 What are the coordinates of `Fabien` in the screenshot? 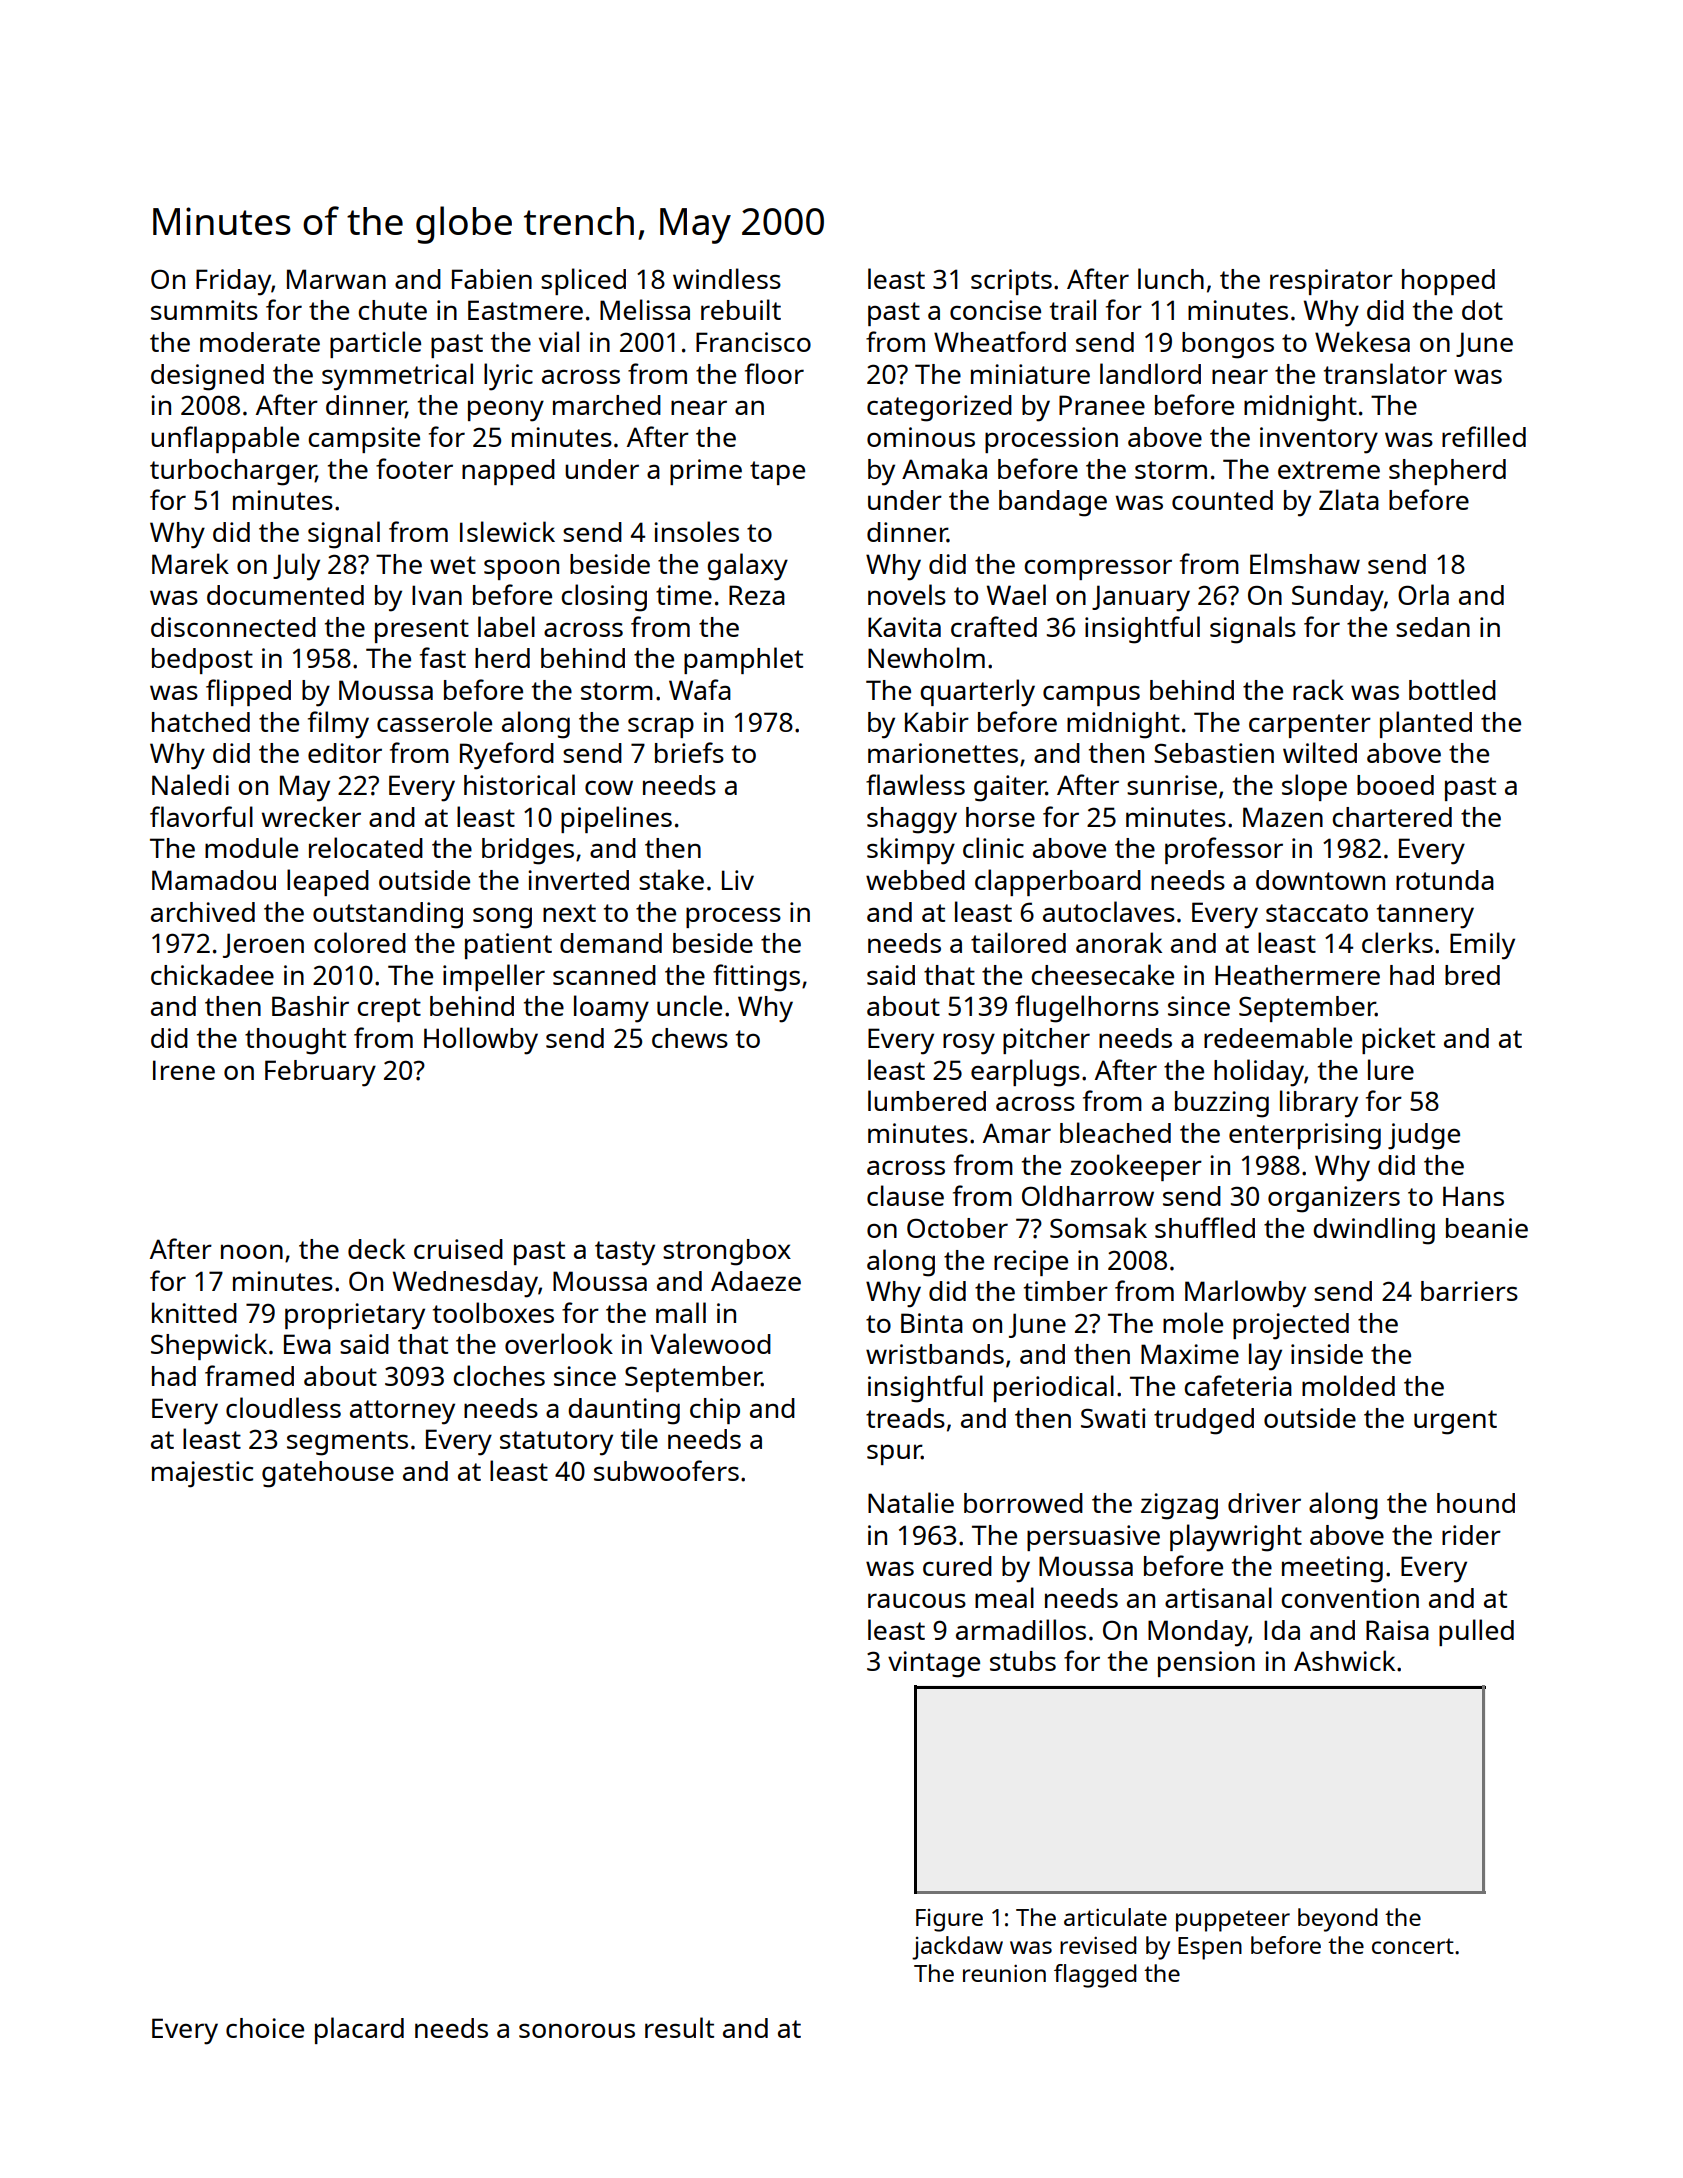 It's located at (492, 279).
